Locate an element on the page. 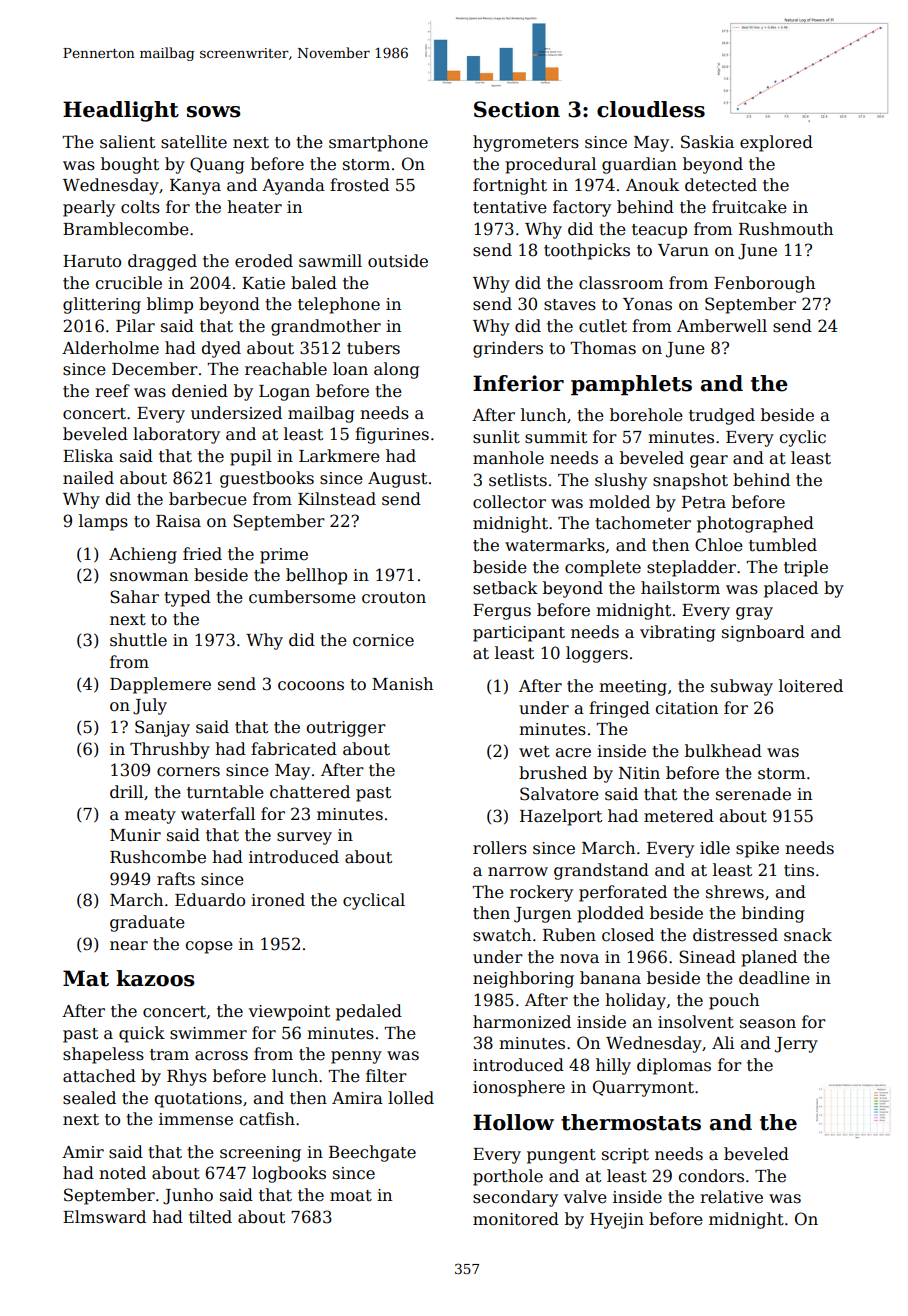 Image resolution: width=908 pixels, height=1316 pixels. Sanjay is located at coordinates (162, 728).
